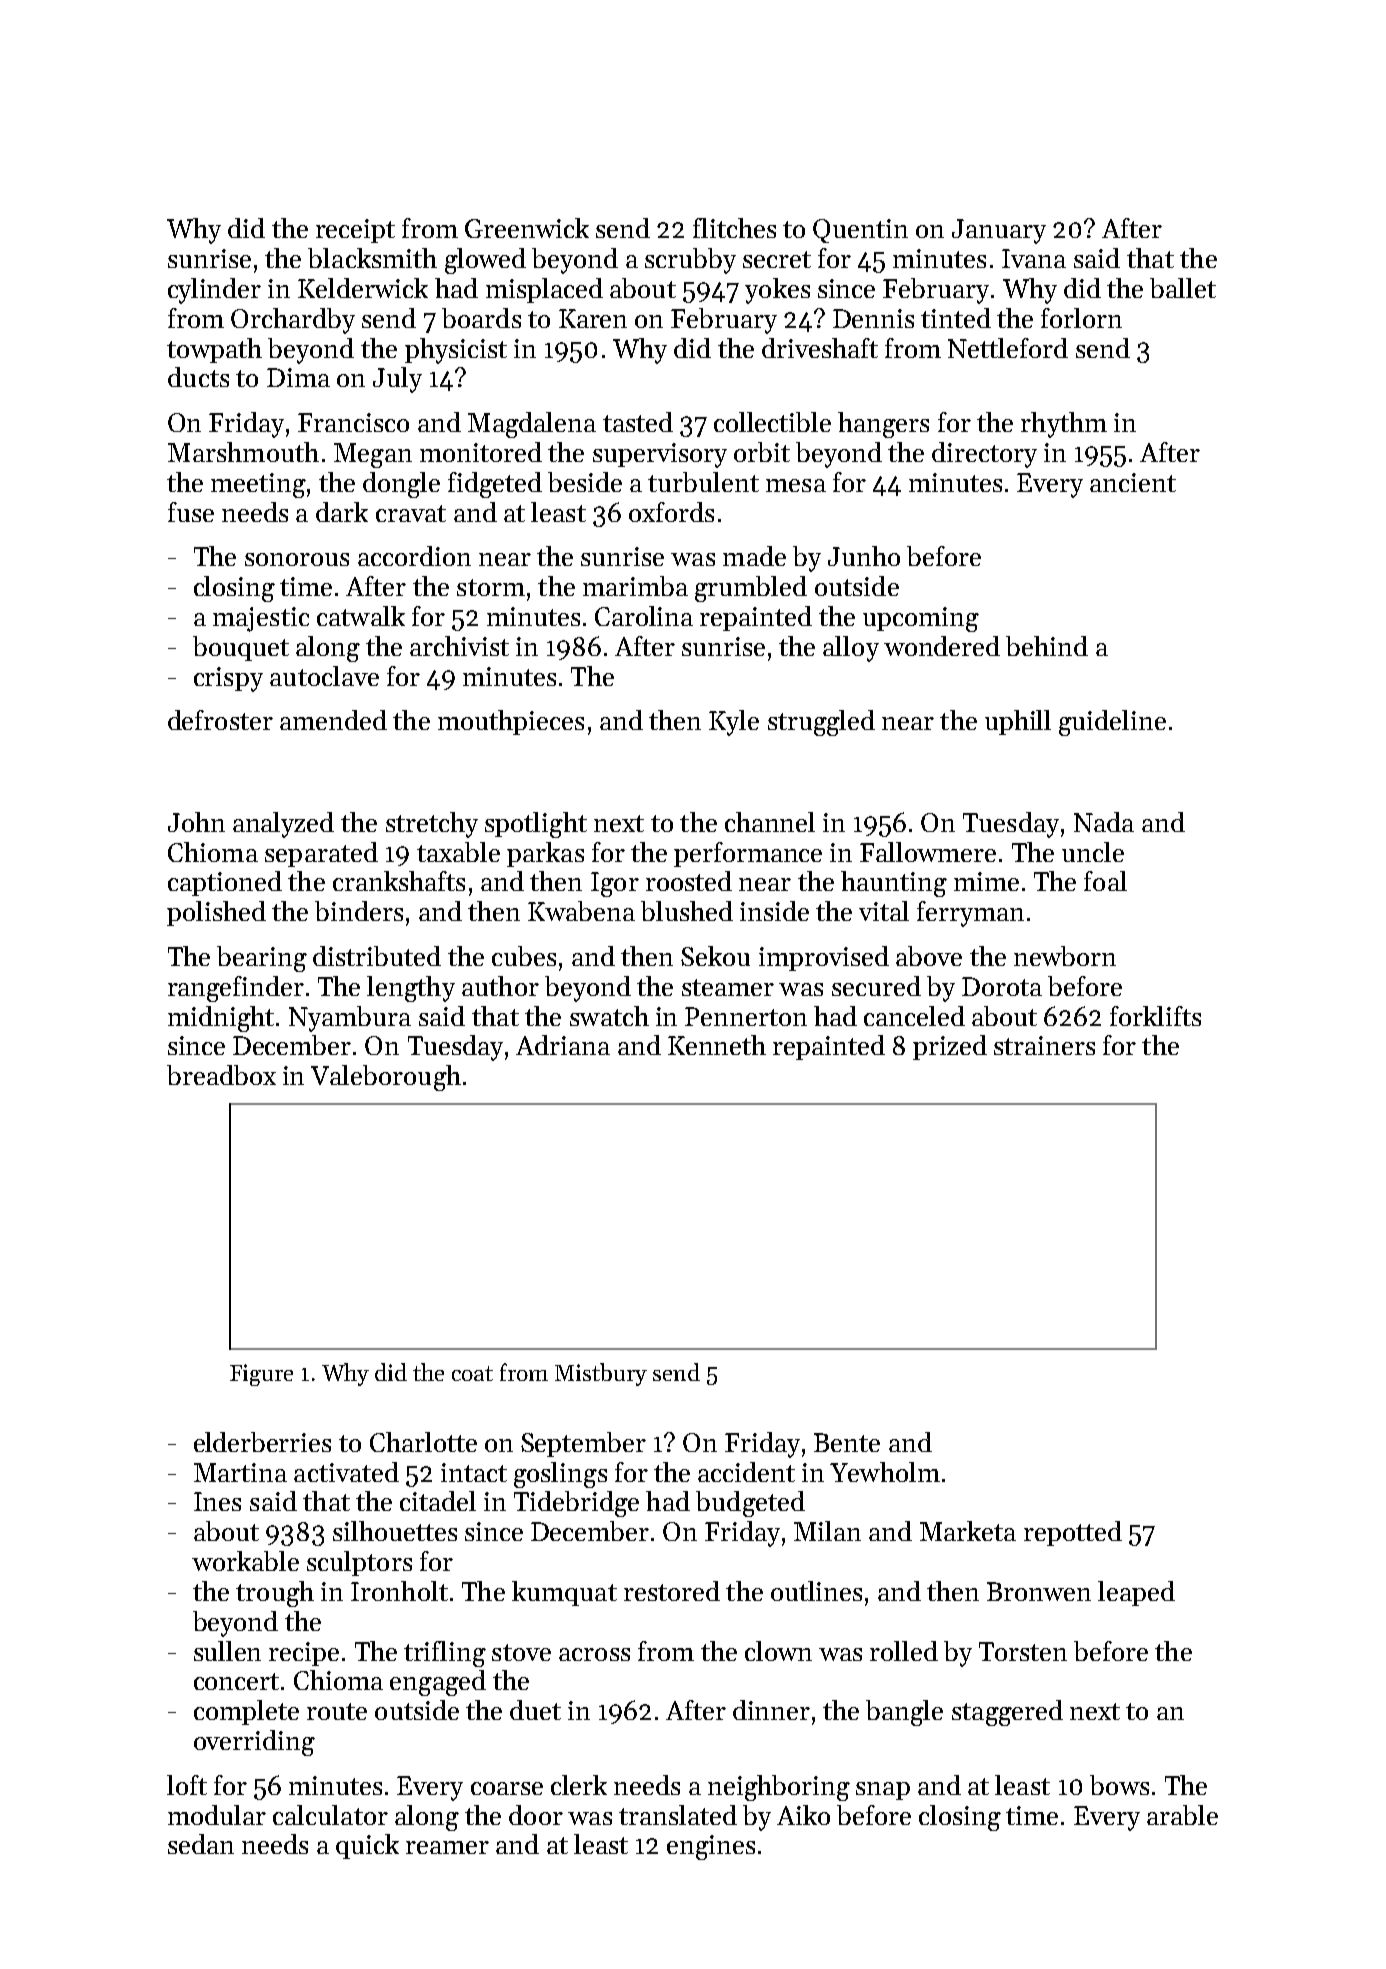  What do you see at coordinates (355, 231) in the screenshot?
I see `receipt` at bounding box center [355, 231].
